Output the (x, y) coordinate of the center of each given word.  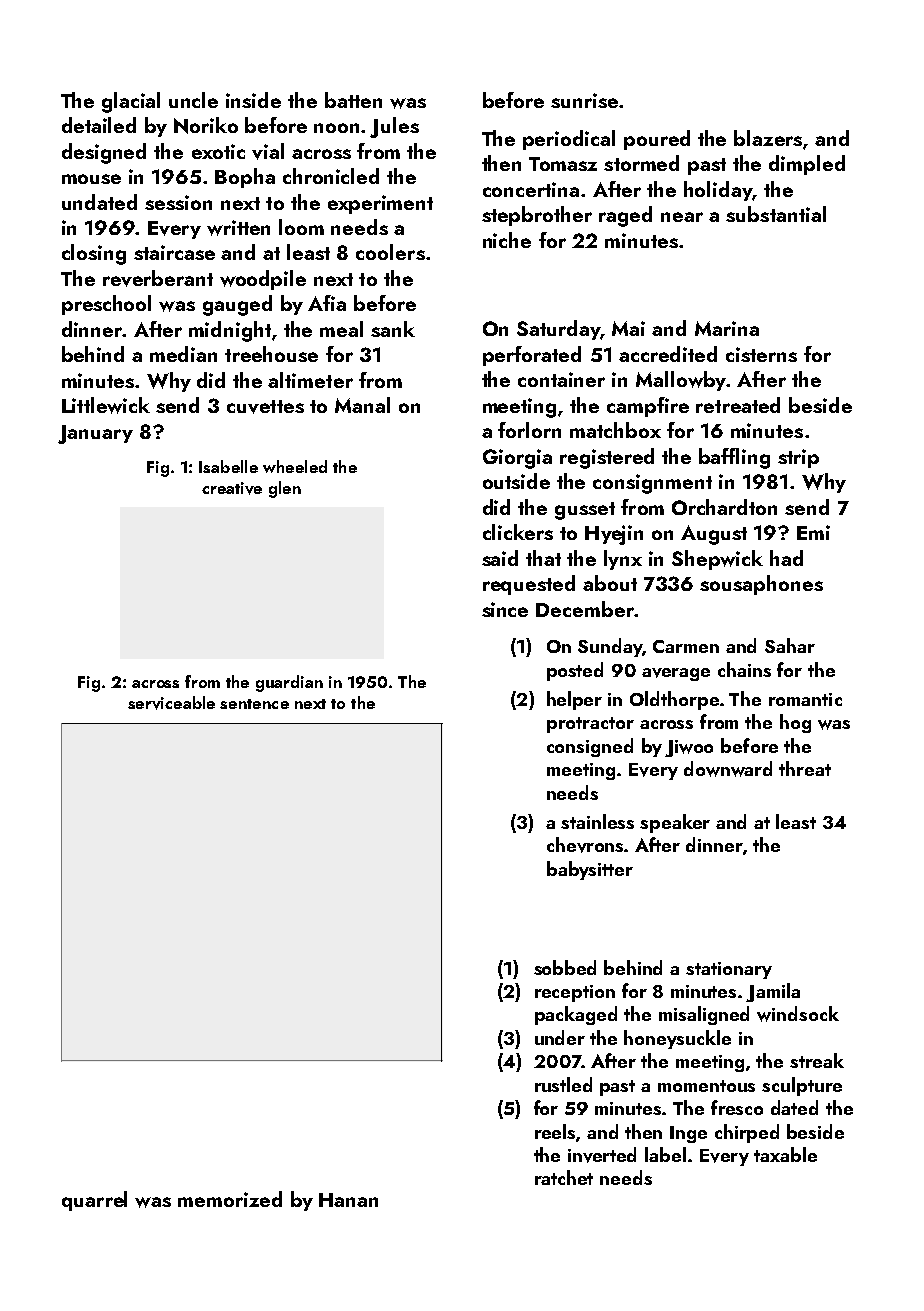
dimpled (807, 165)
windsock (798, 1014)
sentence (254, 704)
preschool (106, 305)
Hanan (348, 1200)
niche (507, 240)
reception (575, 993)
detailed (99, 125)
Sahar (790, 645)
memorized (230, 1199)
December (585, 609)
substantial (776, 214)
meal (341, 329)
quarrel (94, 1201)
